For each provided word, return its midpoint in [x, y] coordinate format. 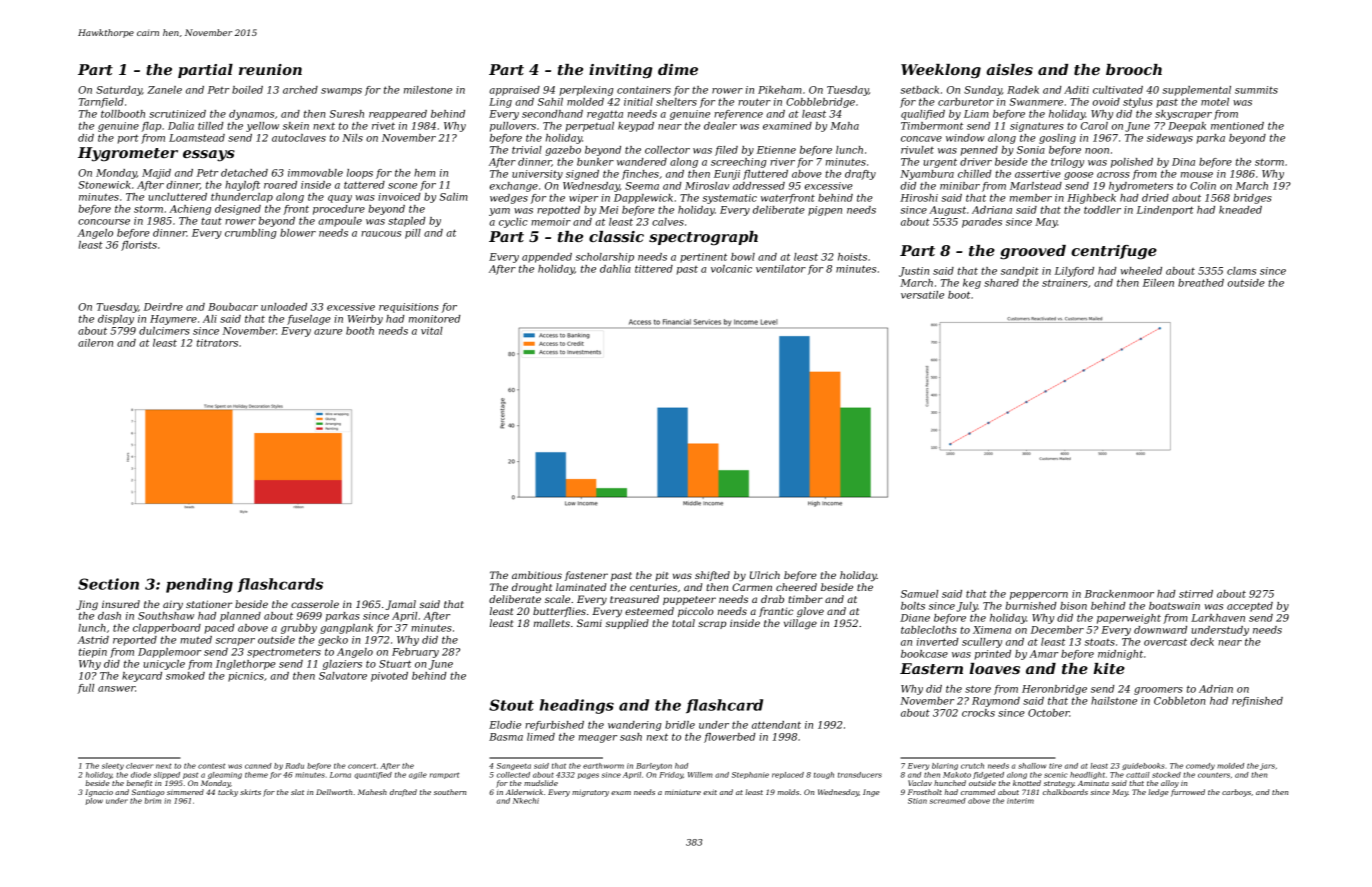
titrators [217, 343]
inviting [620, 71]
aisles [1009, 69]
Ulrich [765, 575]
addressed [759, 186]
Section [108, 584]
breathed [1201, 283]
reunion [270, 69]
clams [1241, 271]
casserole [315, 604]
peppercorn [1039, 596]
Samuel [919, 594]
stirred [1196, 594]
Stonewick [104, 185]
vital [432, 331]
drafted [403, 793]
